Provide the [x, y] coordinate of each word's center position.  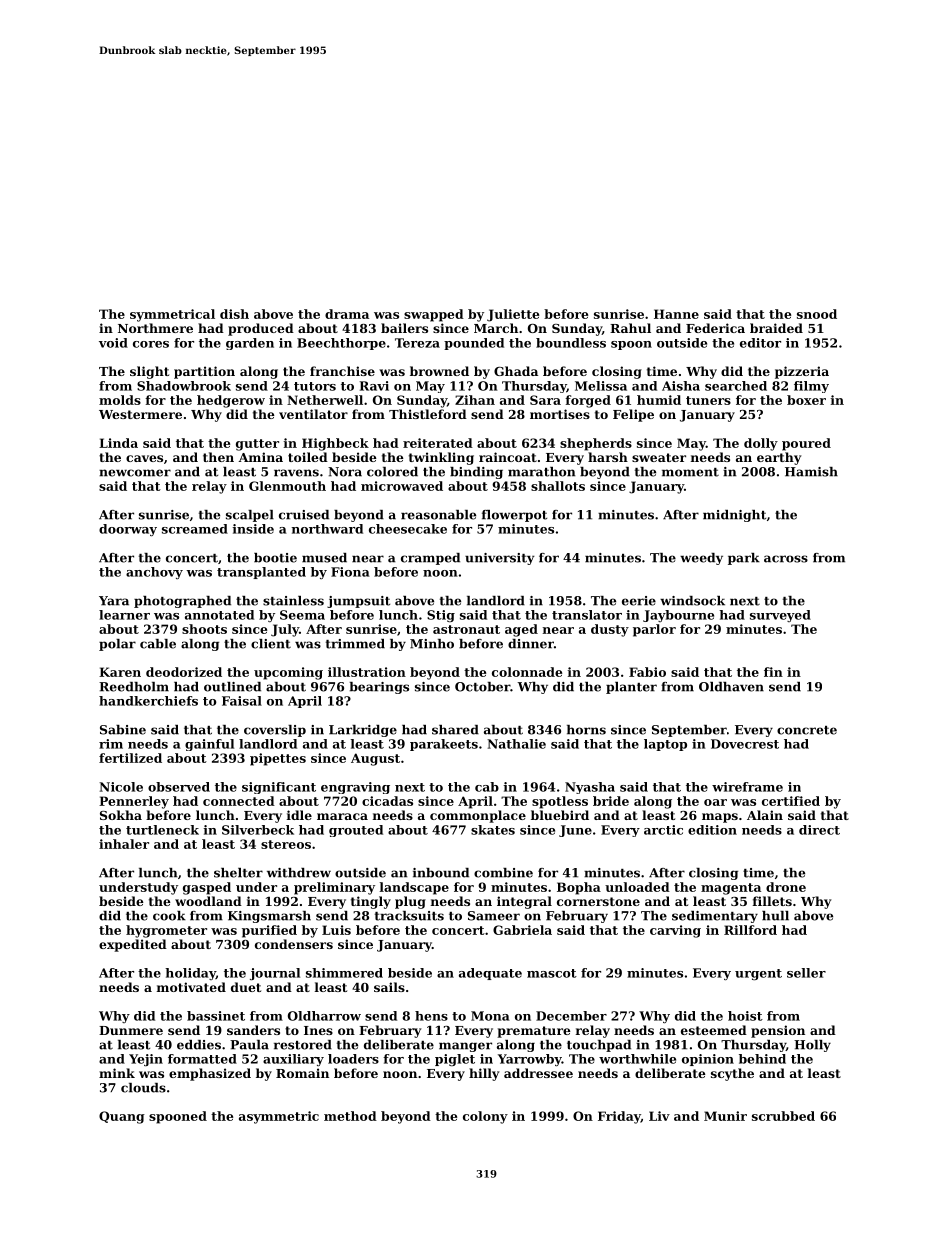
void [113, 343]
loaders [353, 1059]
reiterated [438, 443]
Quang [122, 1117]
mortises [560, 414]
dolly [761, 444]
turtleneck [162, 830]
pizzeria [802, 372]
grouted [356, 831]
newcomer [135, 473]
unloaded [637, 887]
